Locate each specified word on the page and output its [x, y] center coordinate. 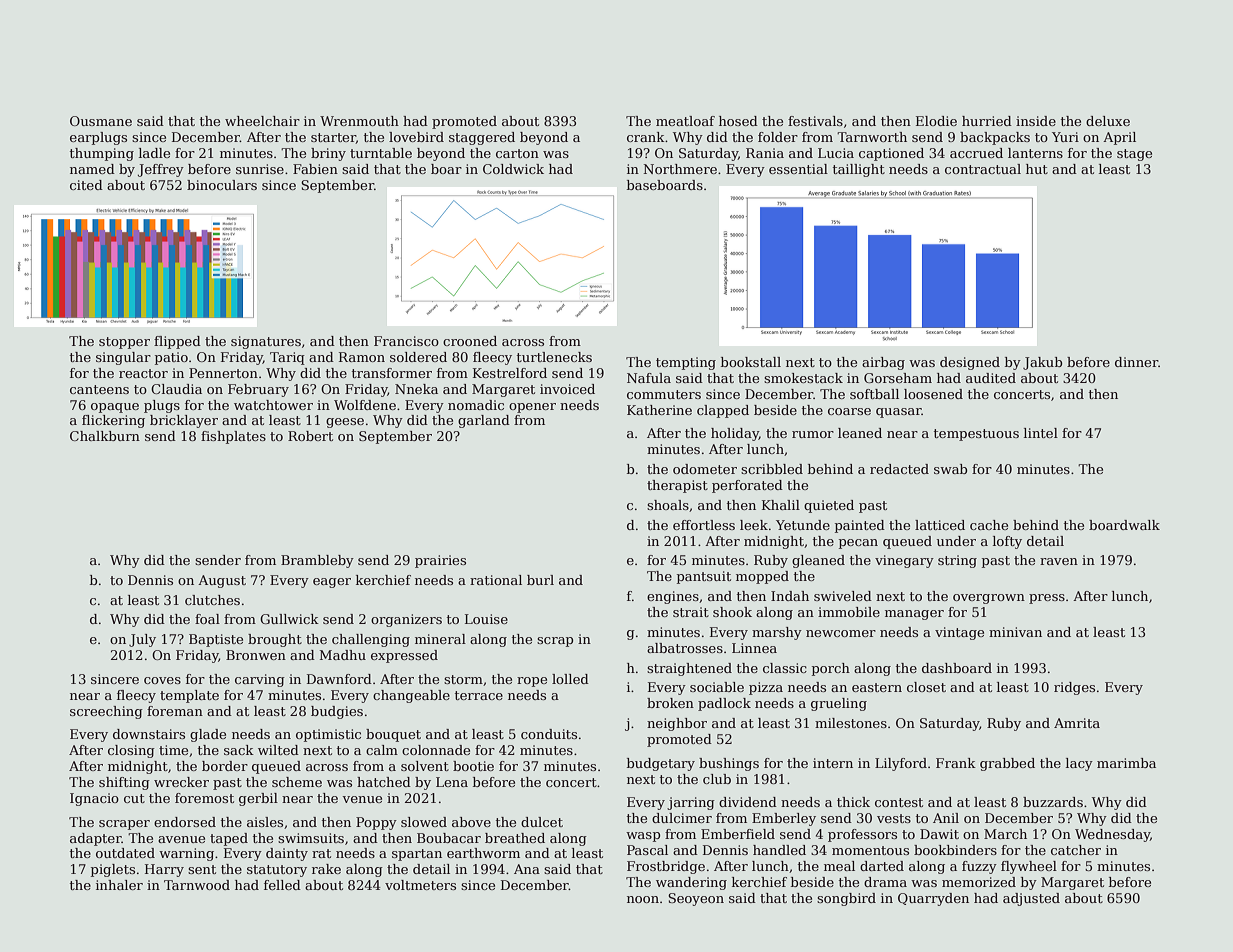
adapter [96, 839]
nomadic [476, 405]
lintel [1041, 433]
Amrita [1077, 723]
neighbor [677, 724]
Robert [310, 436]
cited [86, 185]
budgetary [661, 764]
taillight [859, 170]
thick [853, 802]
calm [382, 750]
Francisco [406, 341]
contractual [983, 169]
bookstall [751, 362]
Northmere [680, 169]
